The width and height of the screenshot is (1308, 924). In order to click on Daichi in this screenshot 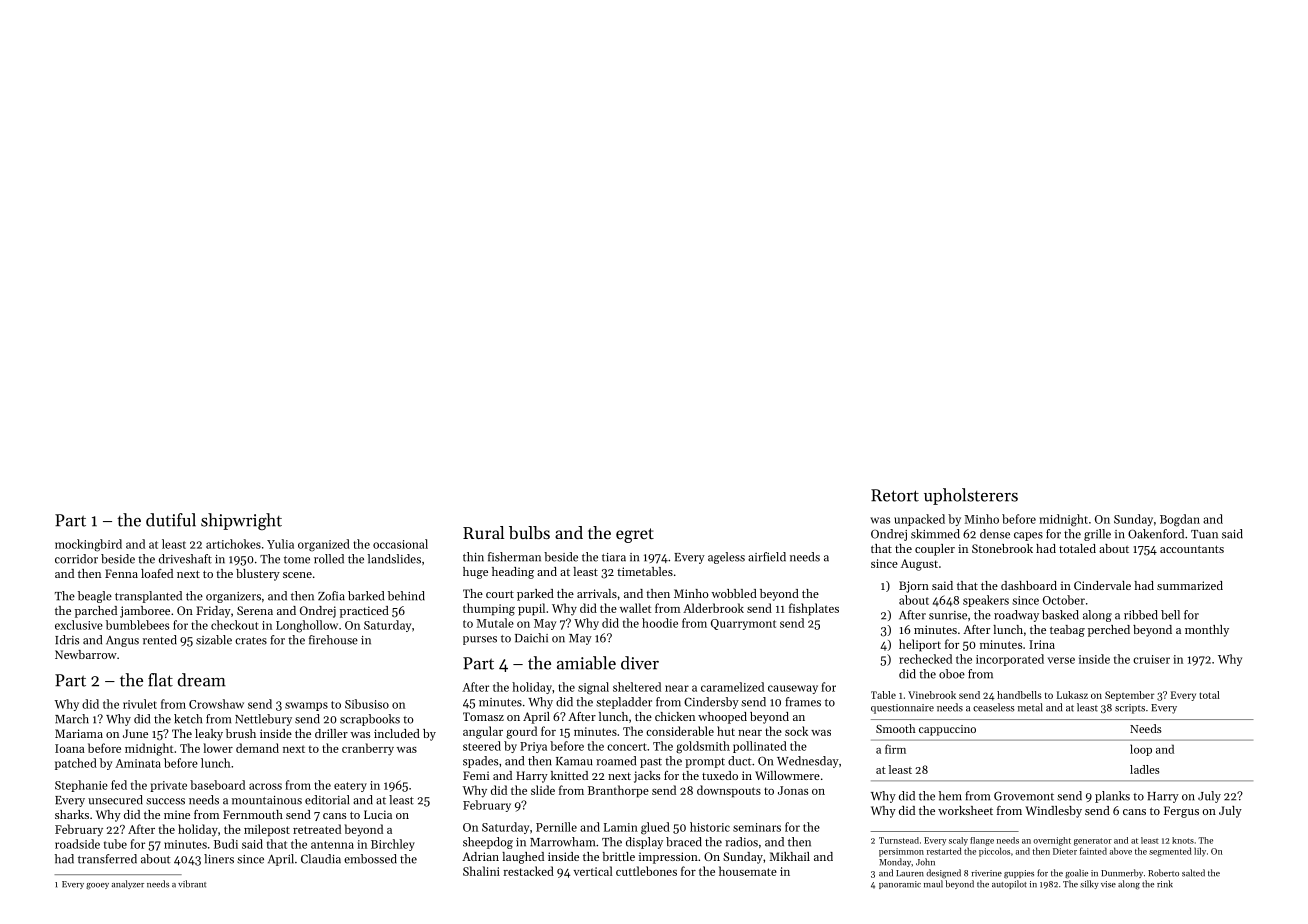, I will do `click(531, 638)`.
